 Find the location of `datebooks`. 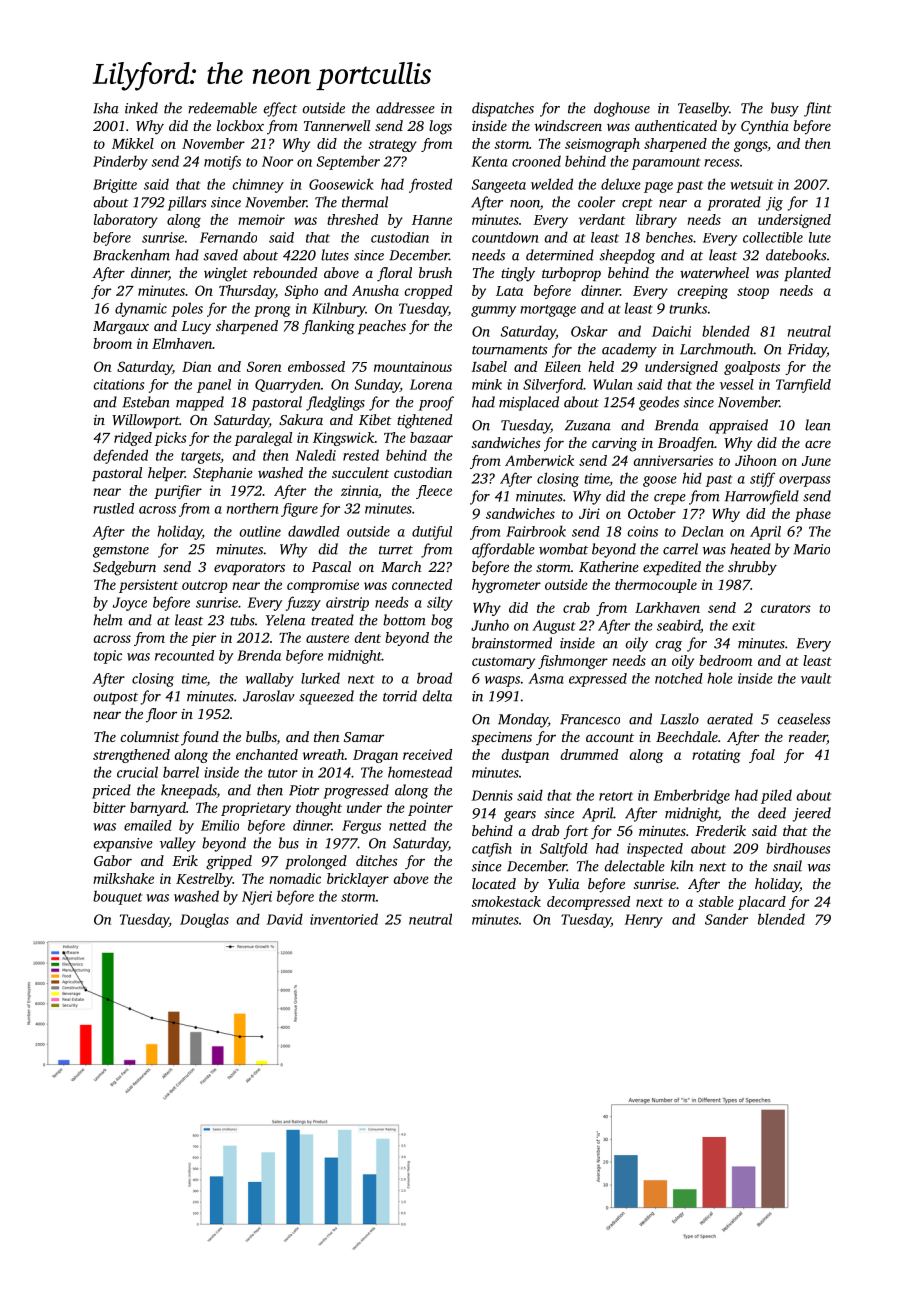

datebooks is located at coordinates (796, 255).
